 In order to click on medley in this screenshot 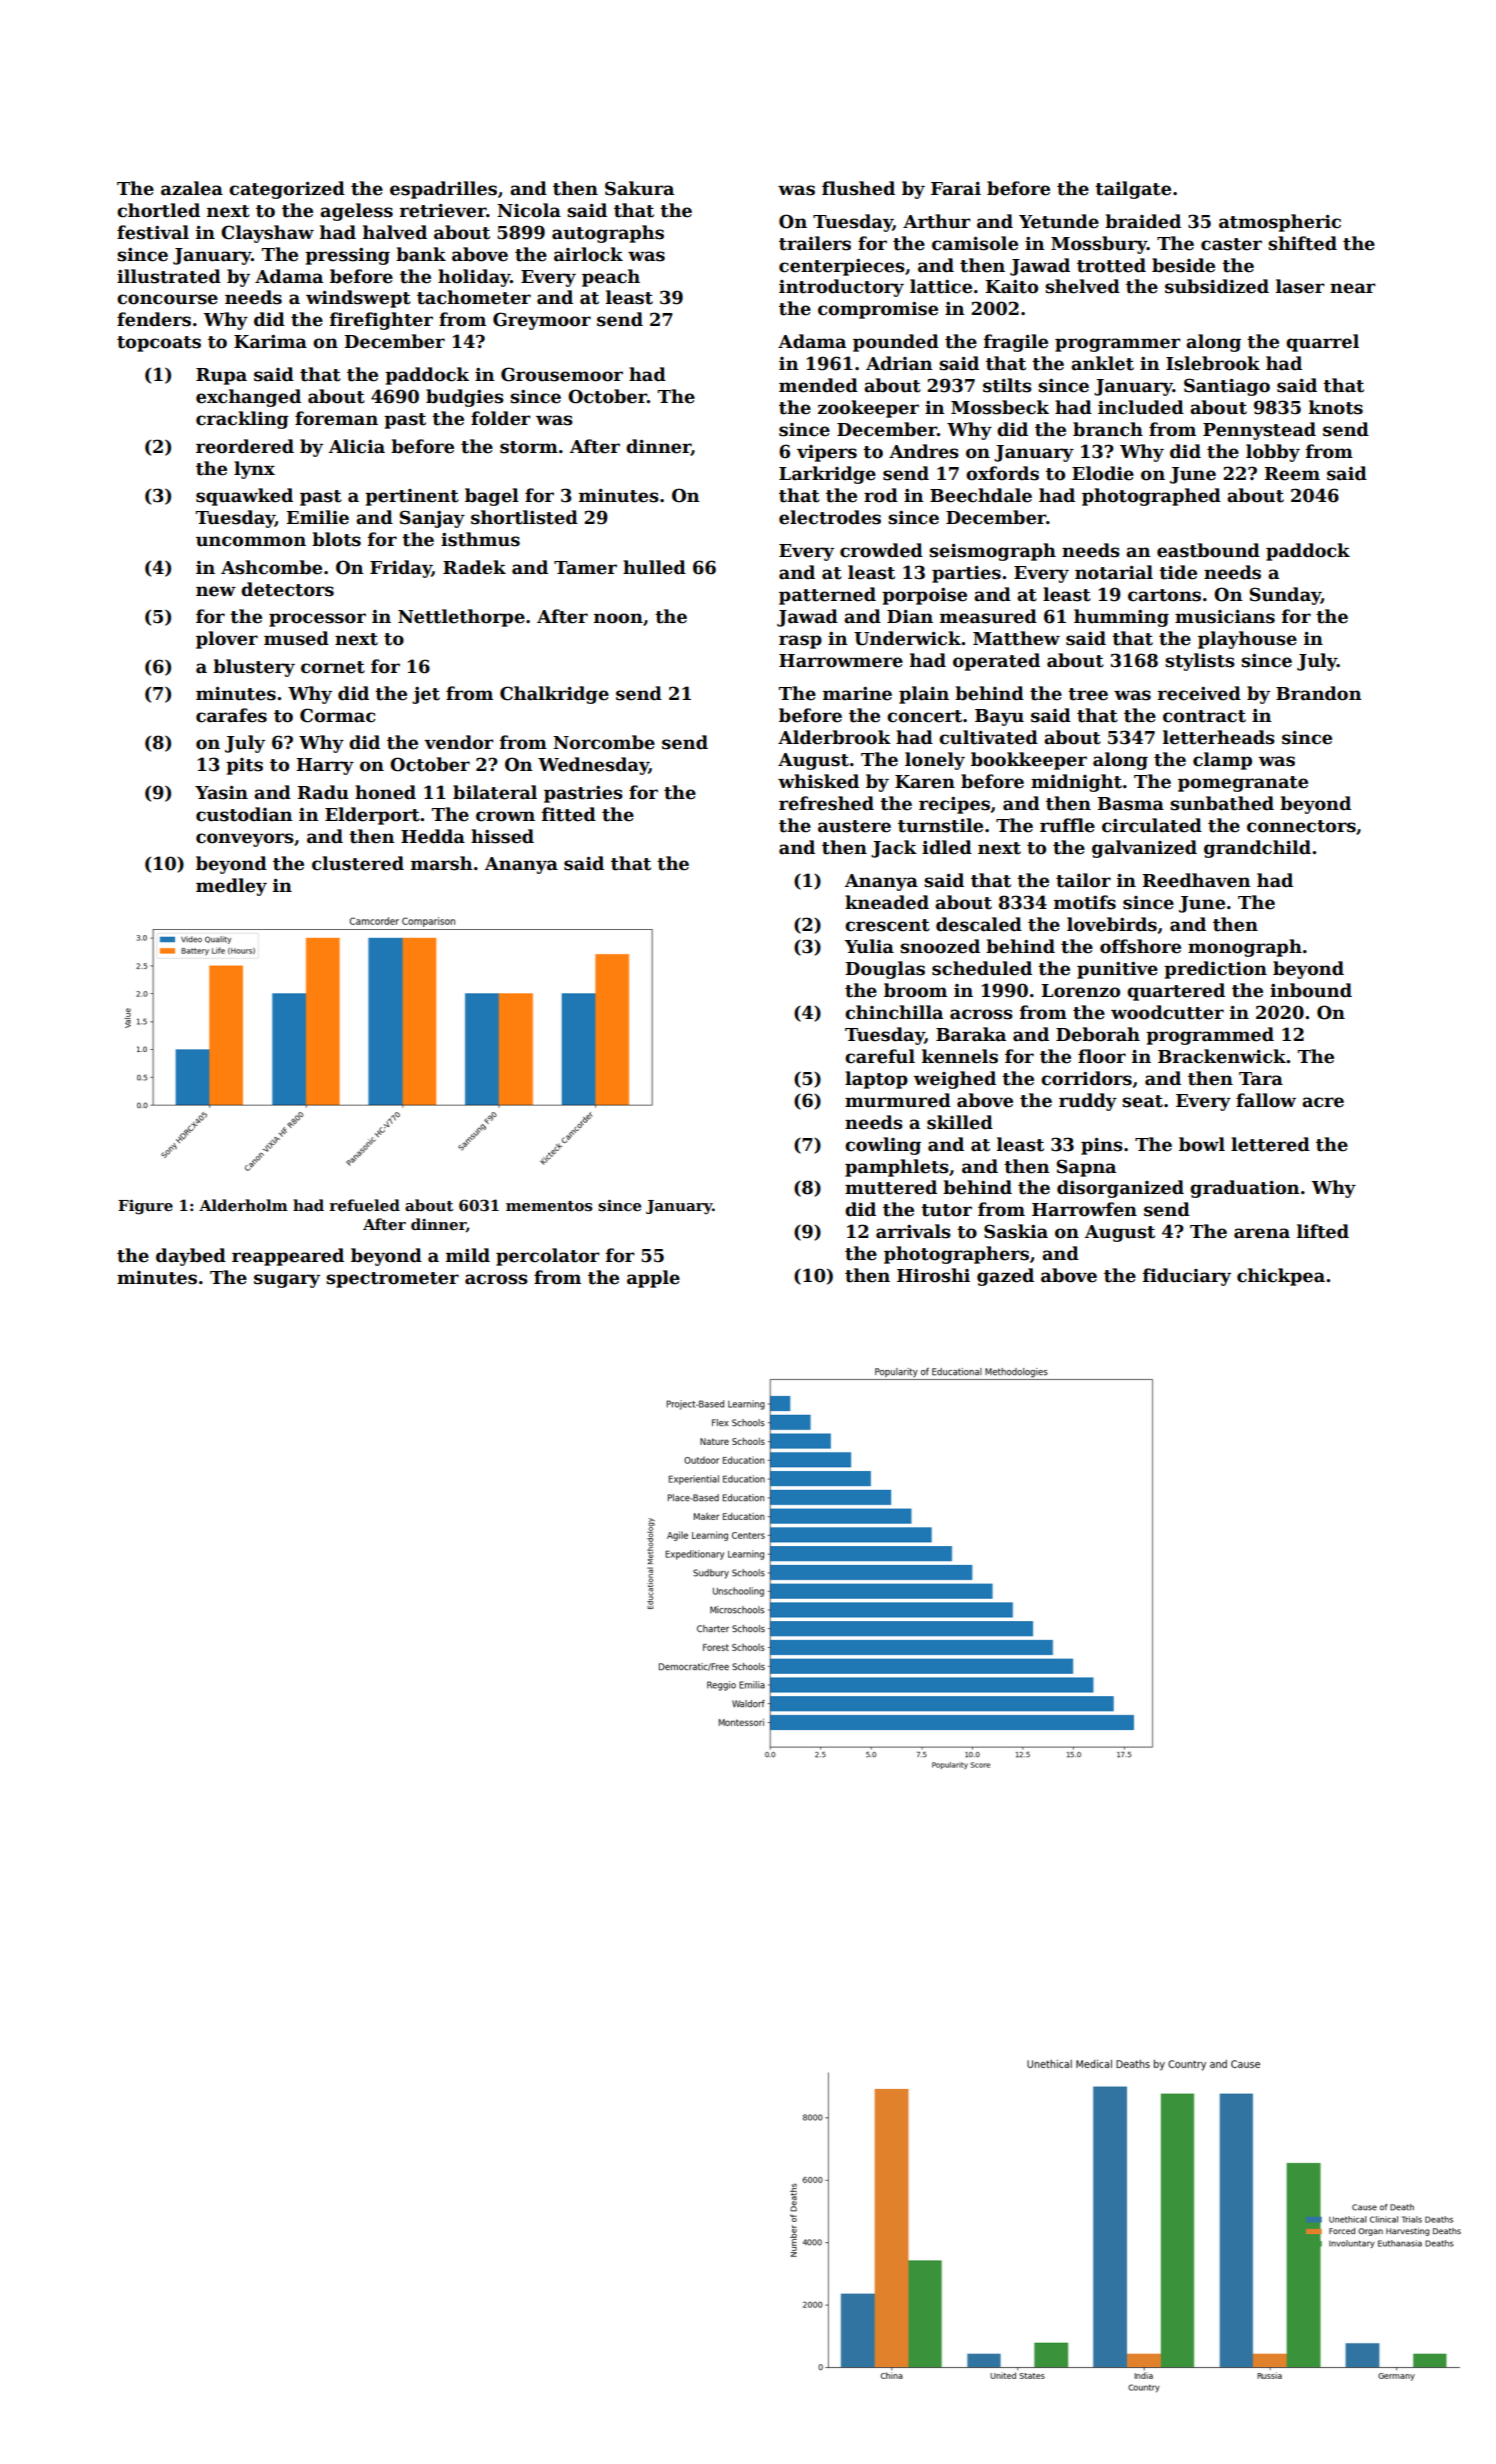, I will do `click(231, 887)`.
